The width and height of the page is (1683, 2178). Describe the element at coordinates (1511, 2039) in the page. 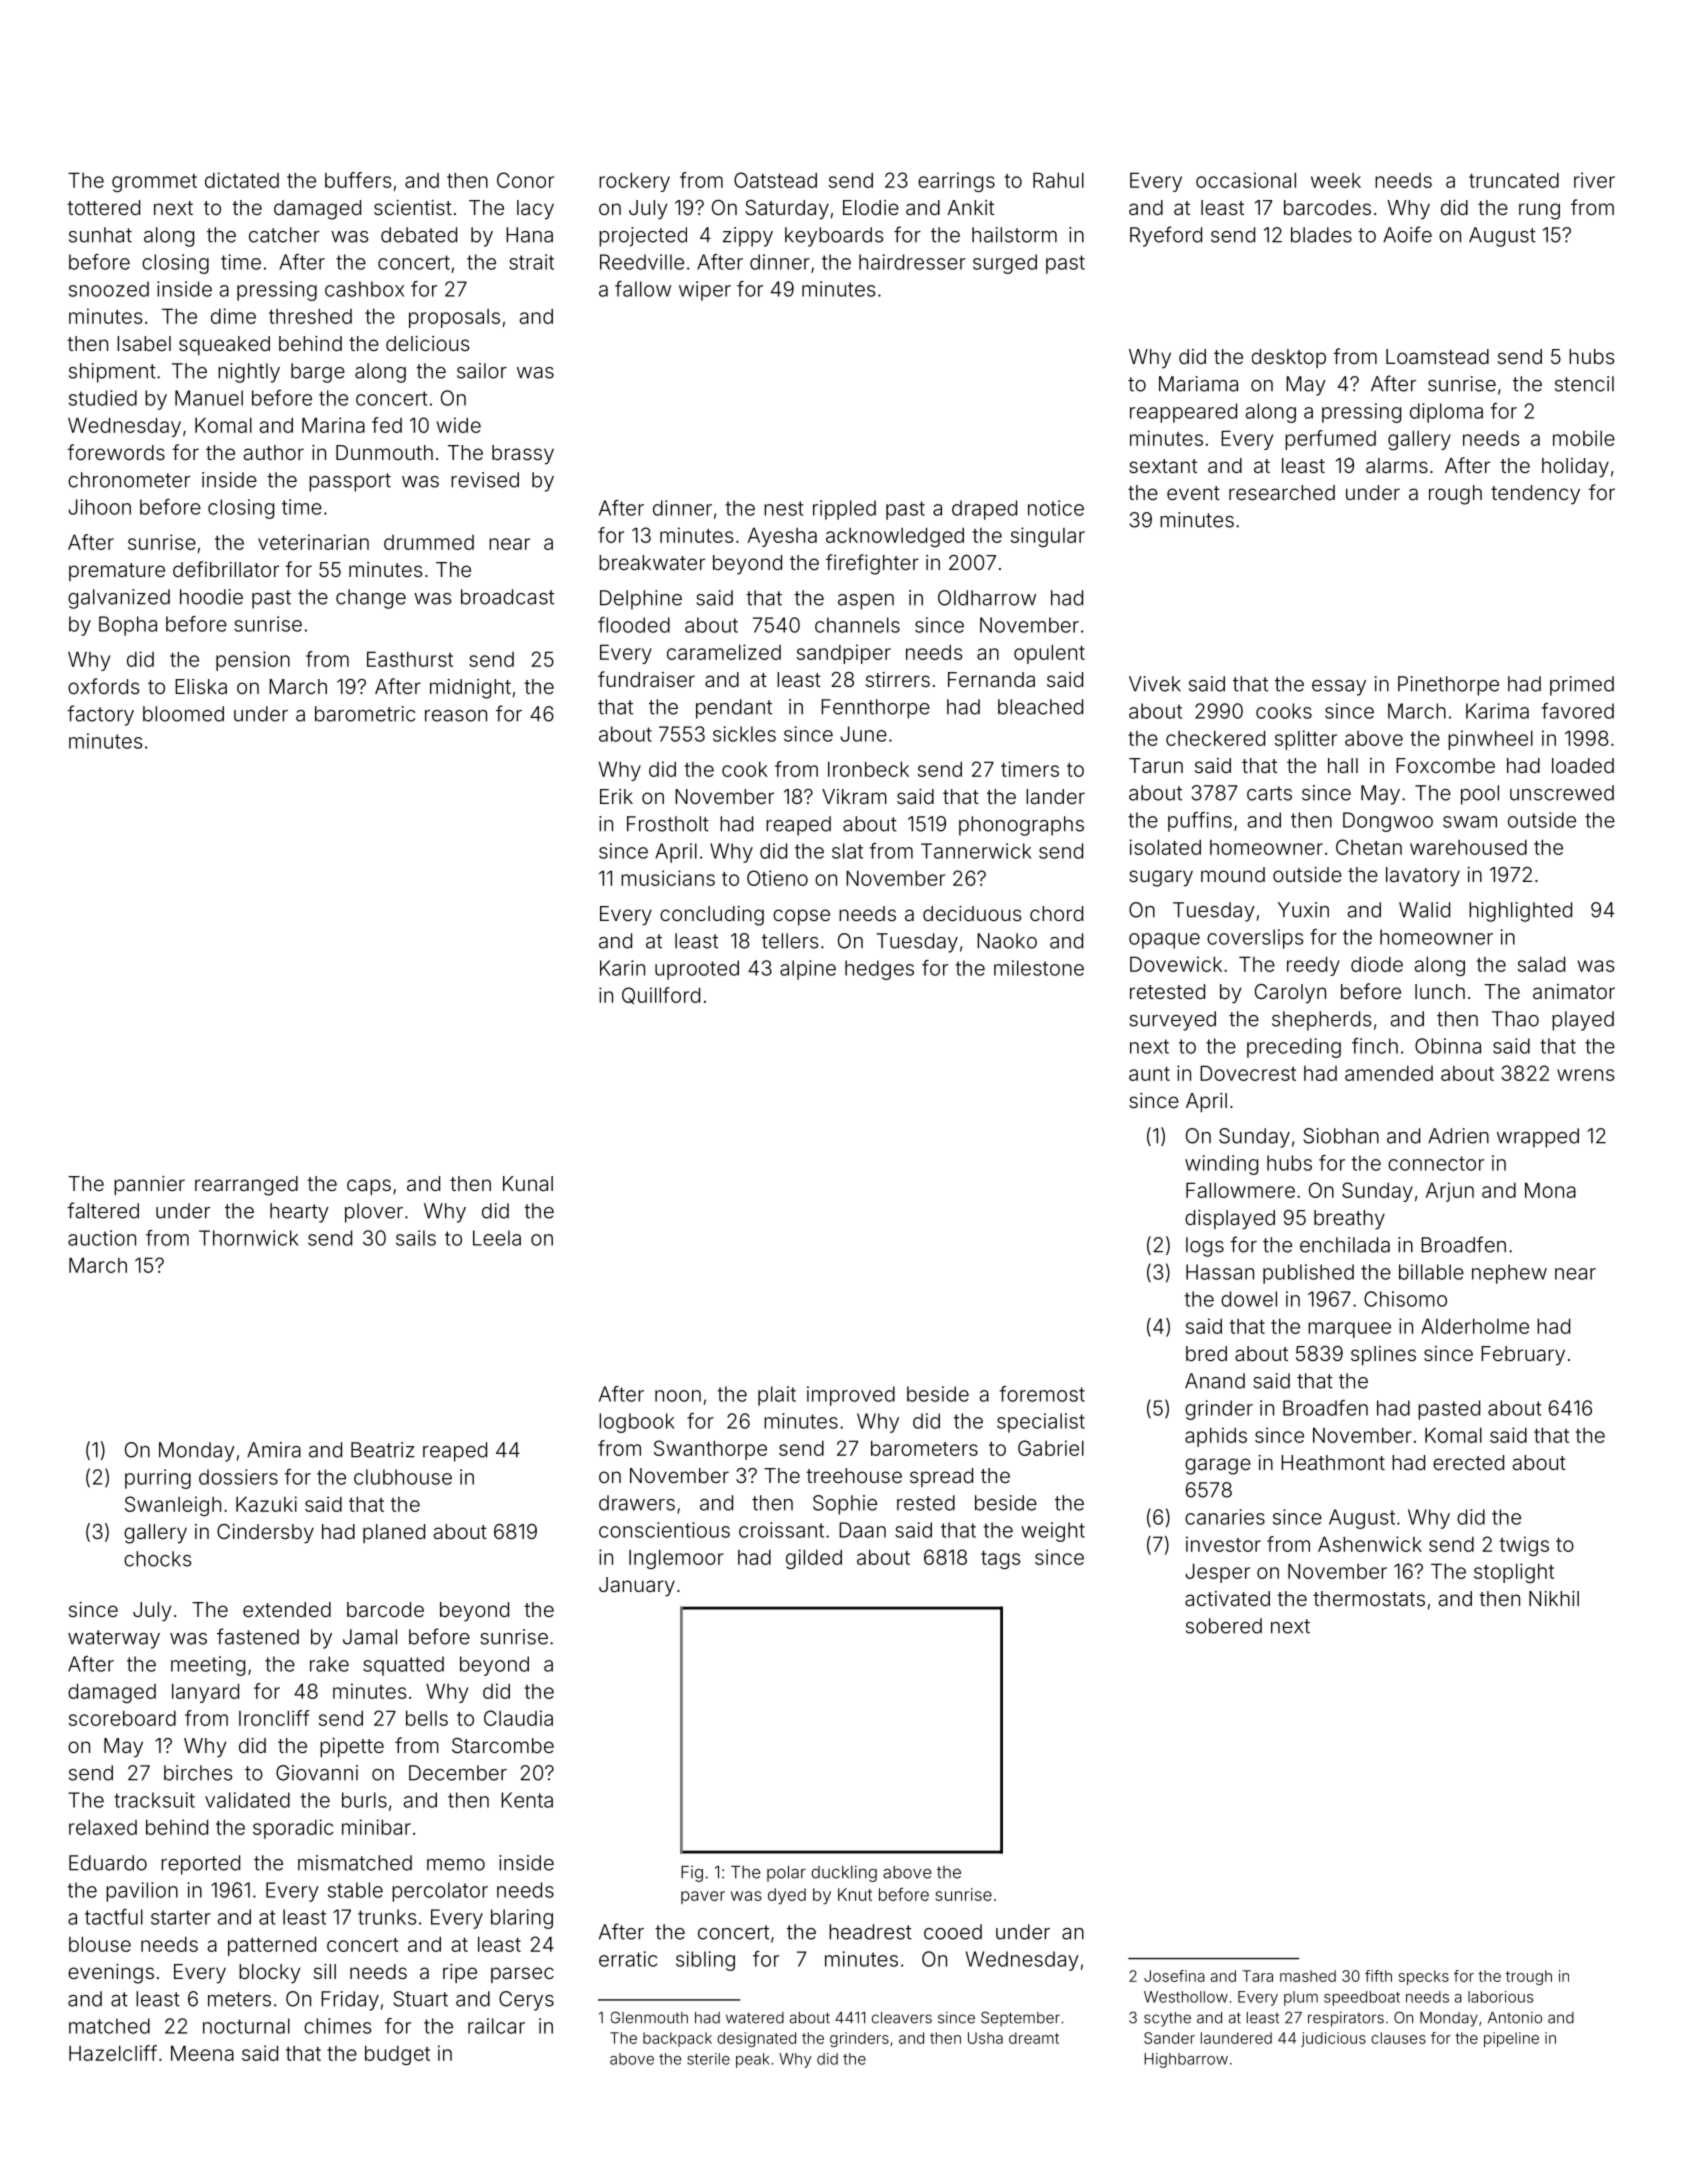

I see `pipeline` at that location.
